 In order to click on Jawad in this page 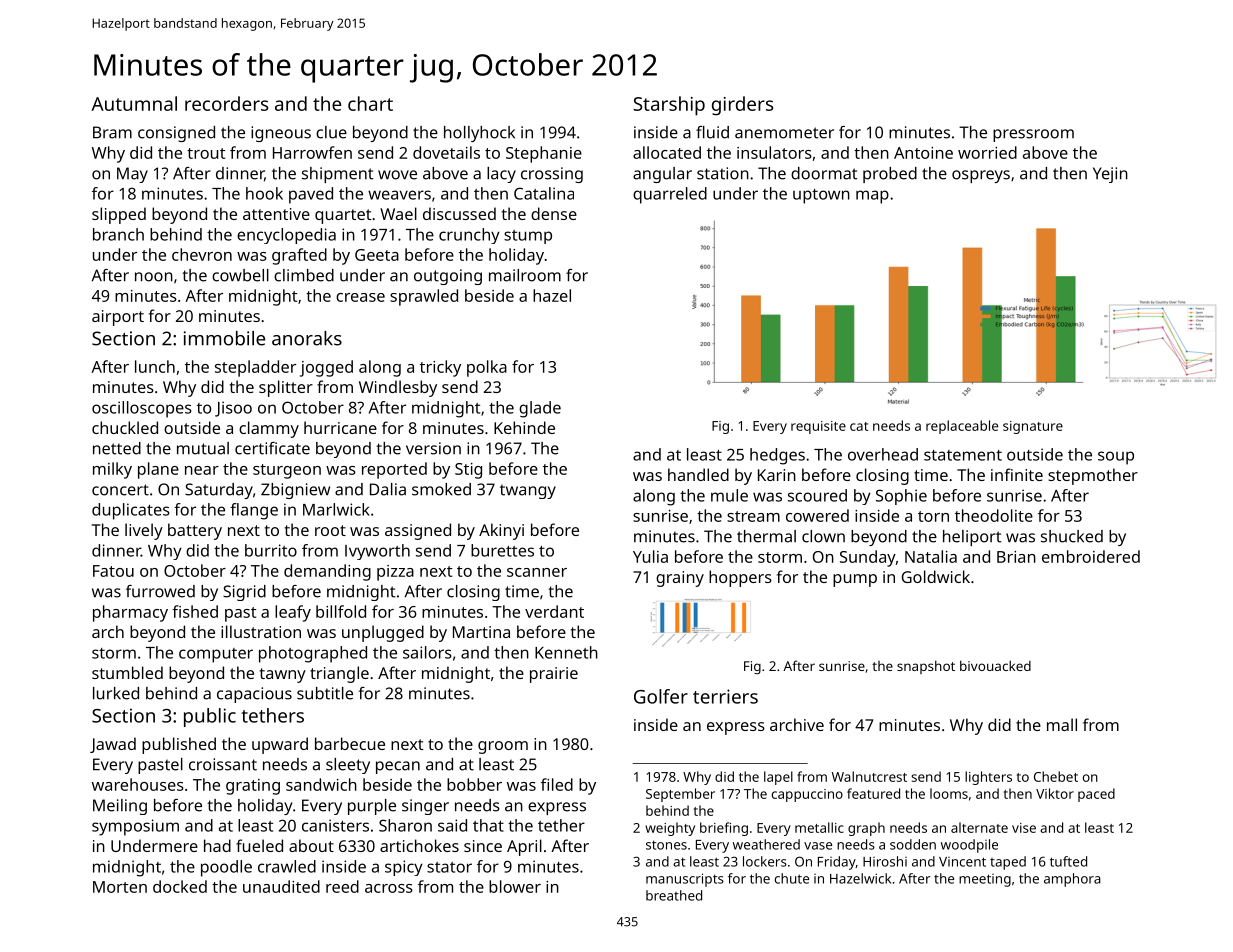, I will do `click(113, 745)`.
